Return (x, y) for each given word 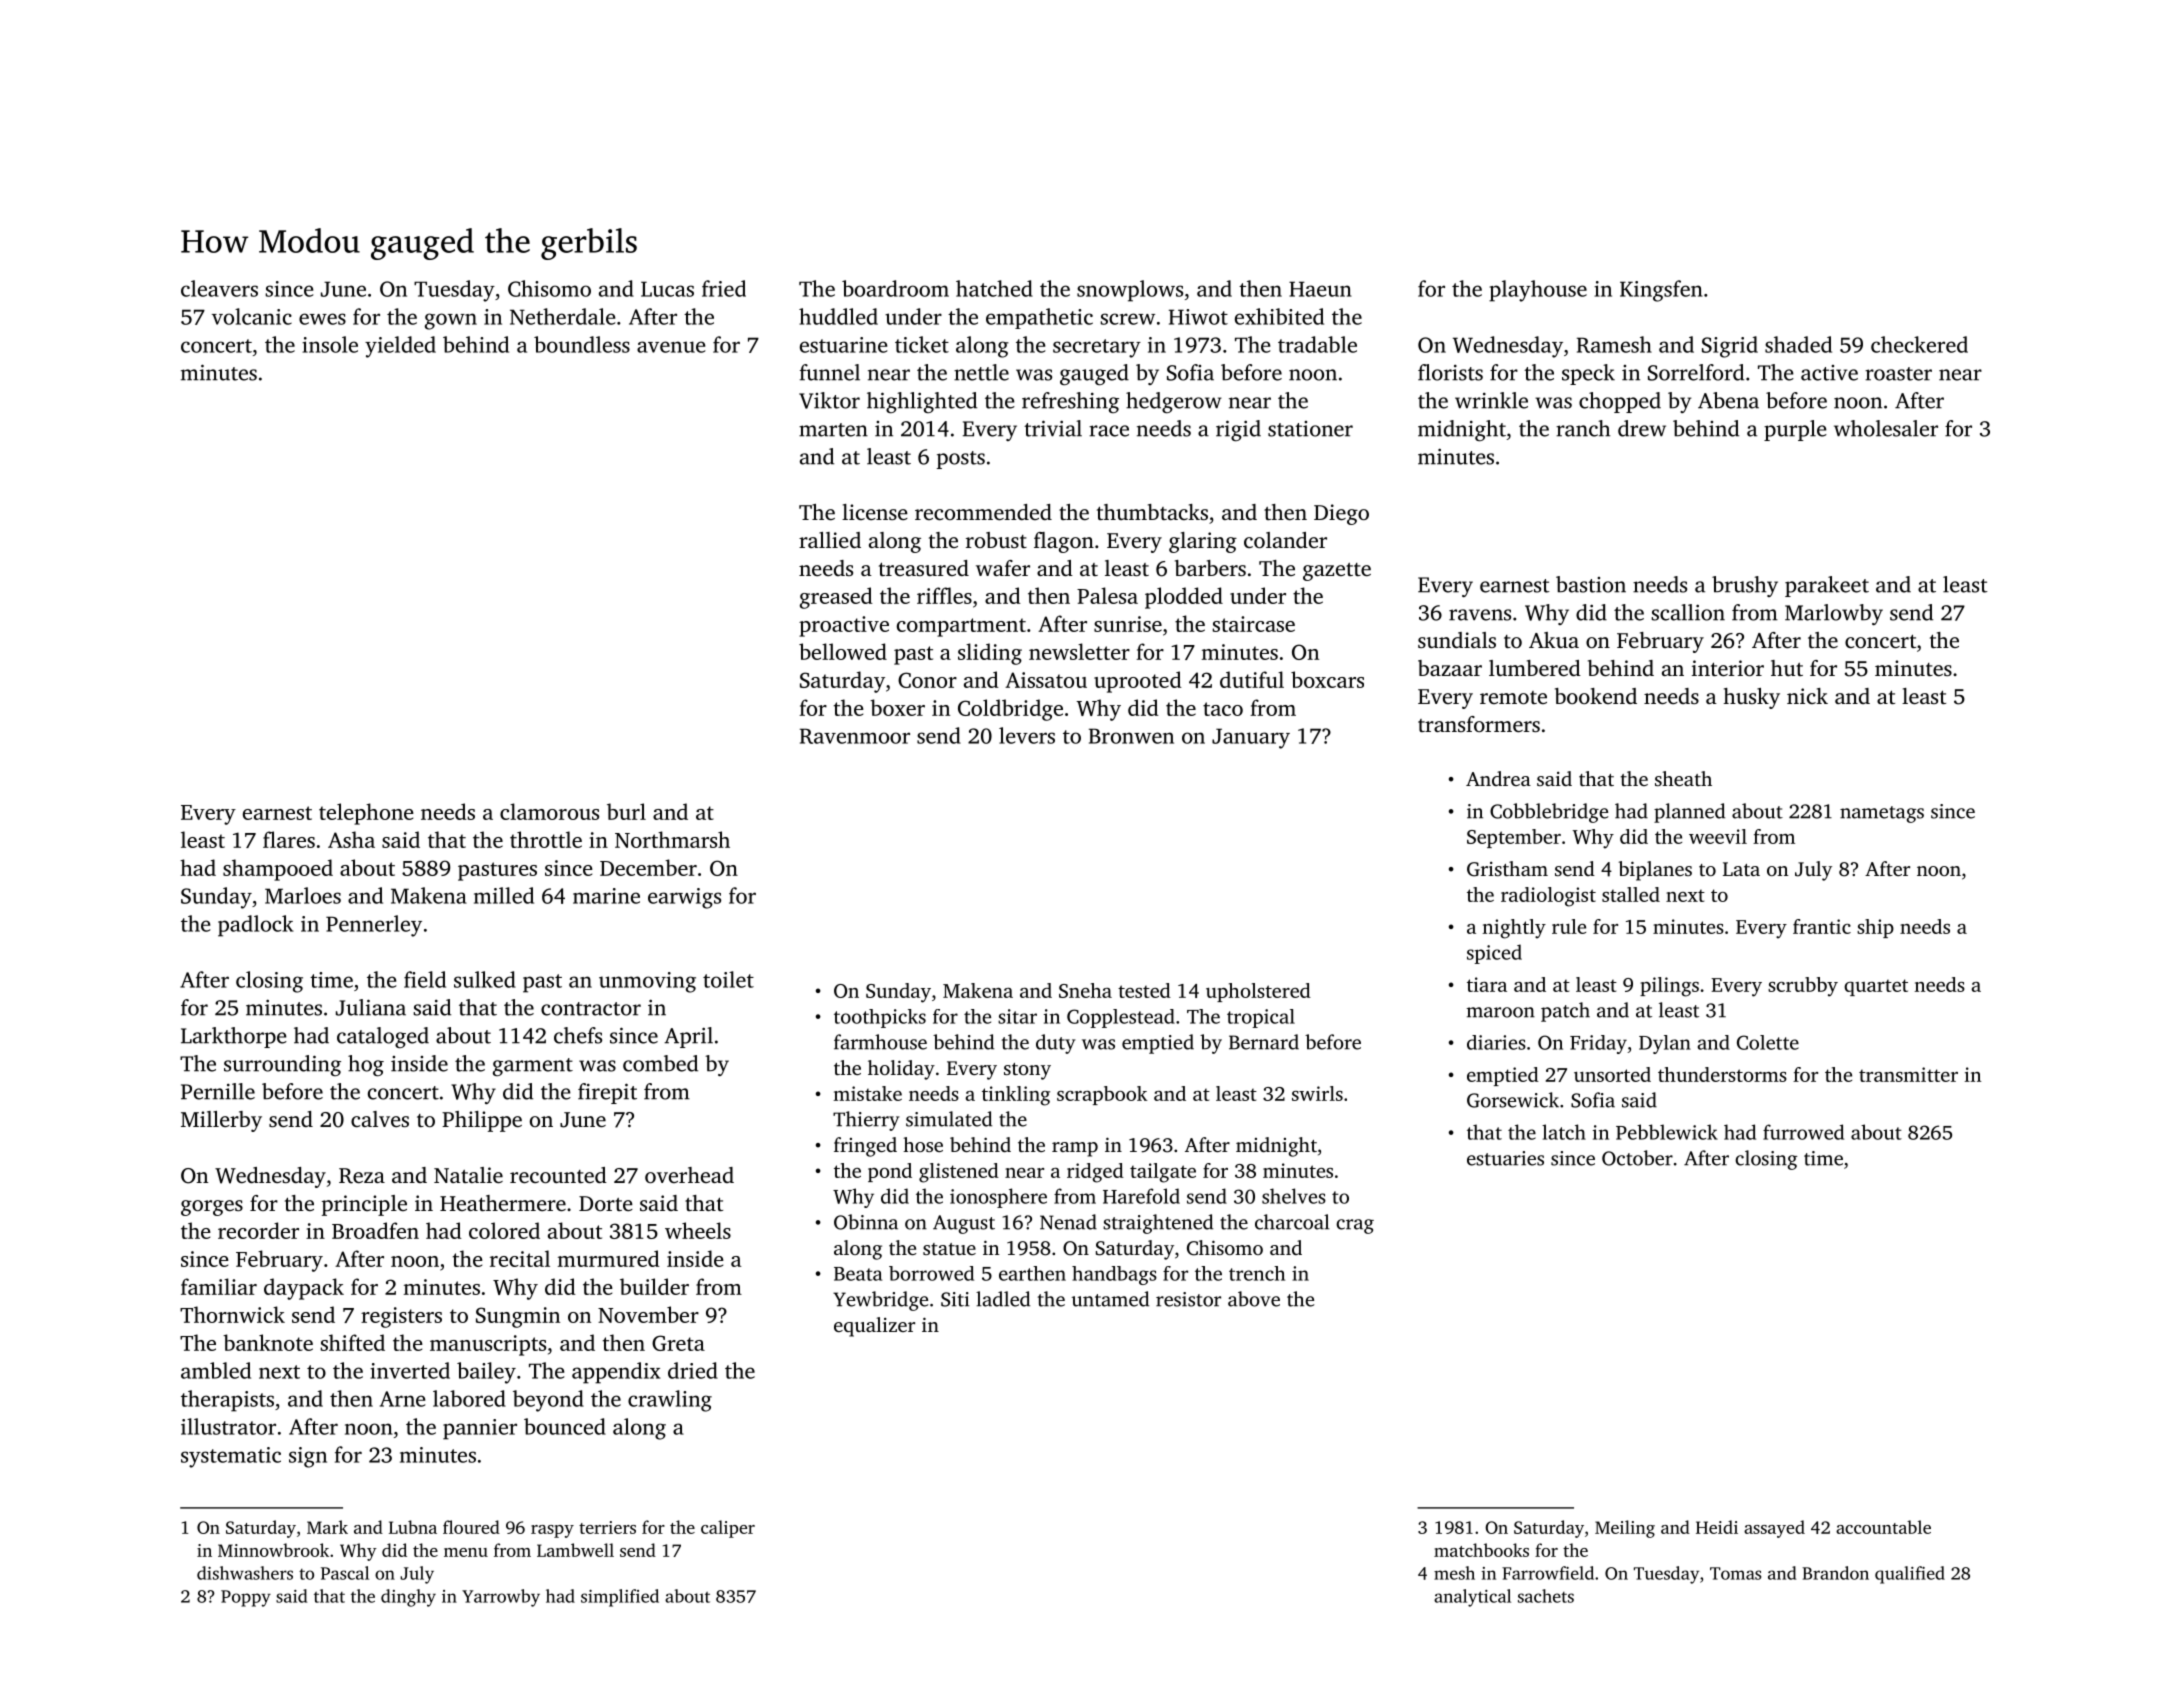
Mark (327, 1527)
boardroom (895, 288)
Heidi (1717, 1527)
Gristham (1507, 869)
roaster (1898, 374)
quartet (1876, 987)
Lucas (667, 289)
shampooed (278, 870)
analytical (1472, 1598)
